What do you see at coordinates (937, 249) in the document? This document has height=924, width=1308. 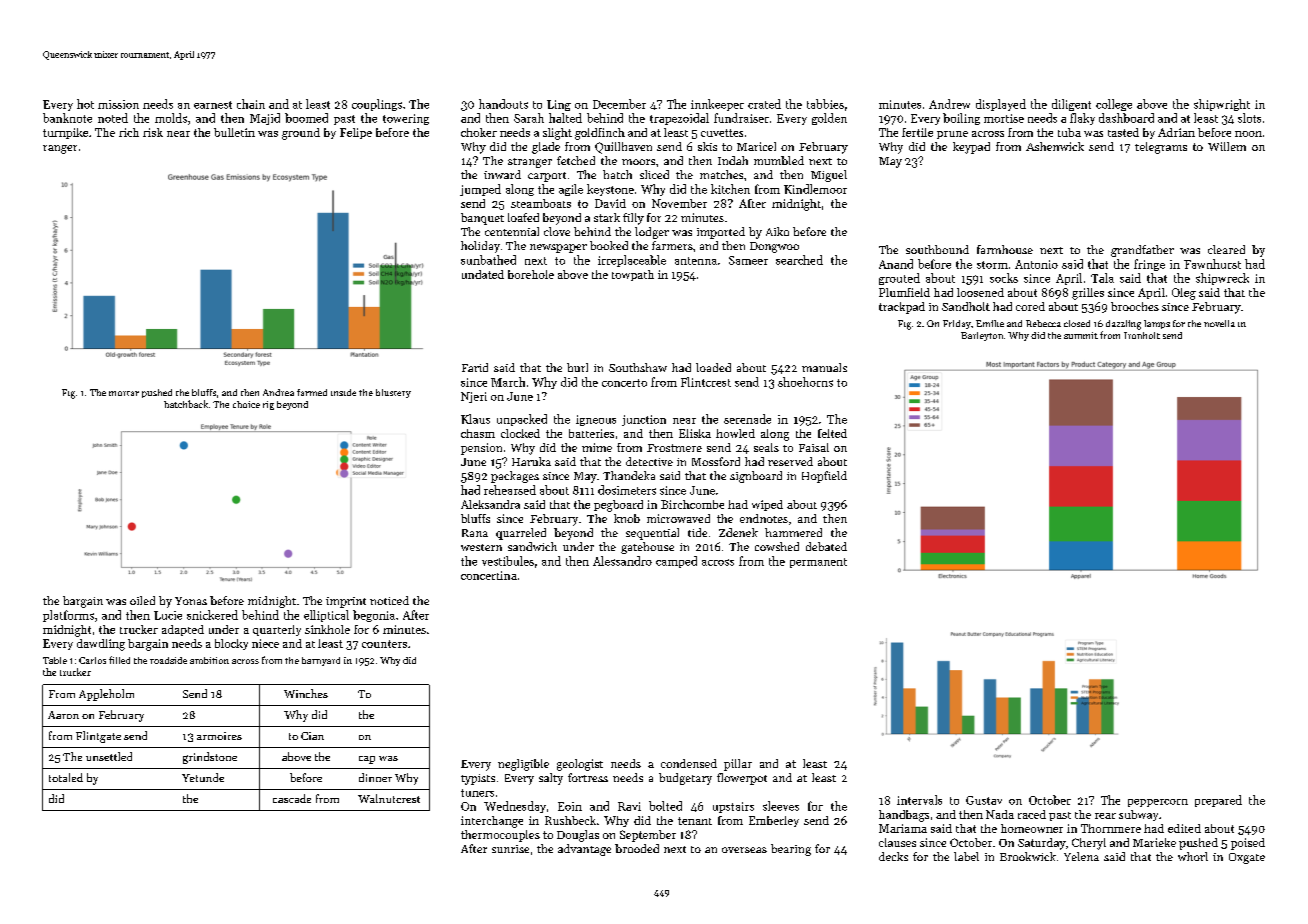 I see `southbound` at bounding box center [937, 249].
